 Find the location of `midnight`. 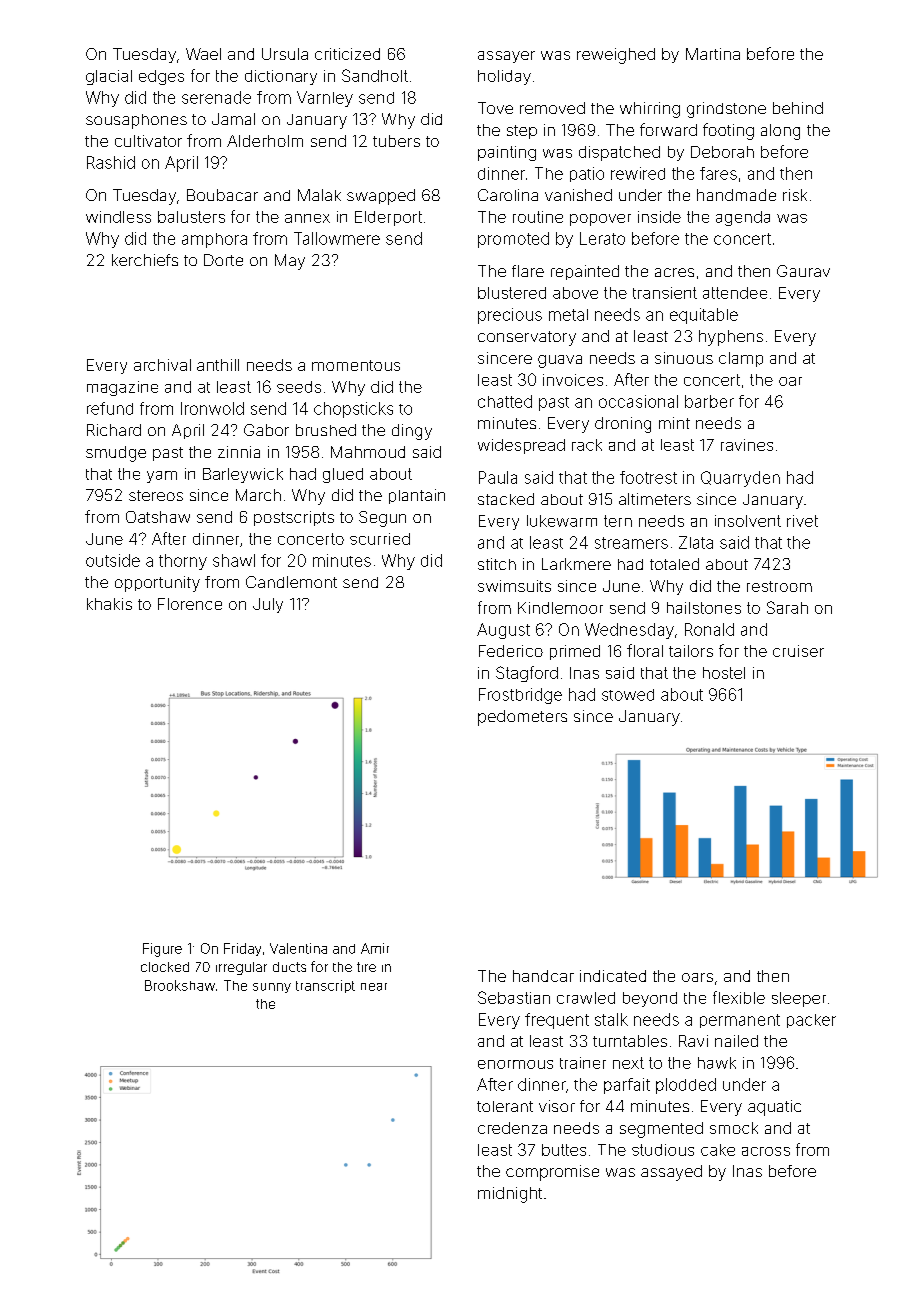

midnight is located at coordinates (510, 1195).
